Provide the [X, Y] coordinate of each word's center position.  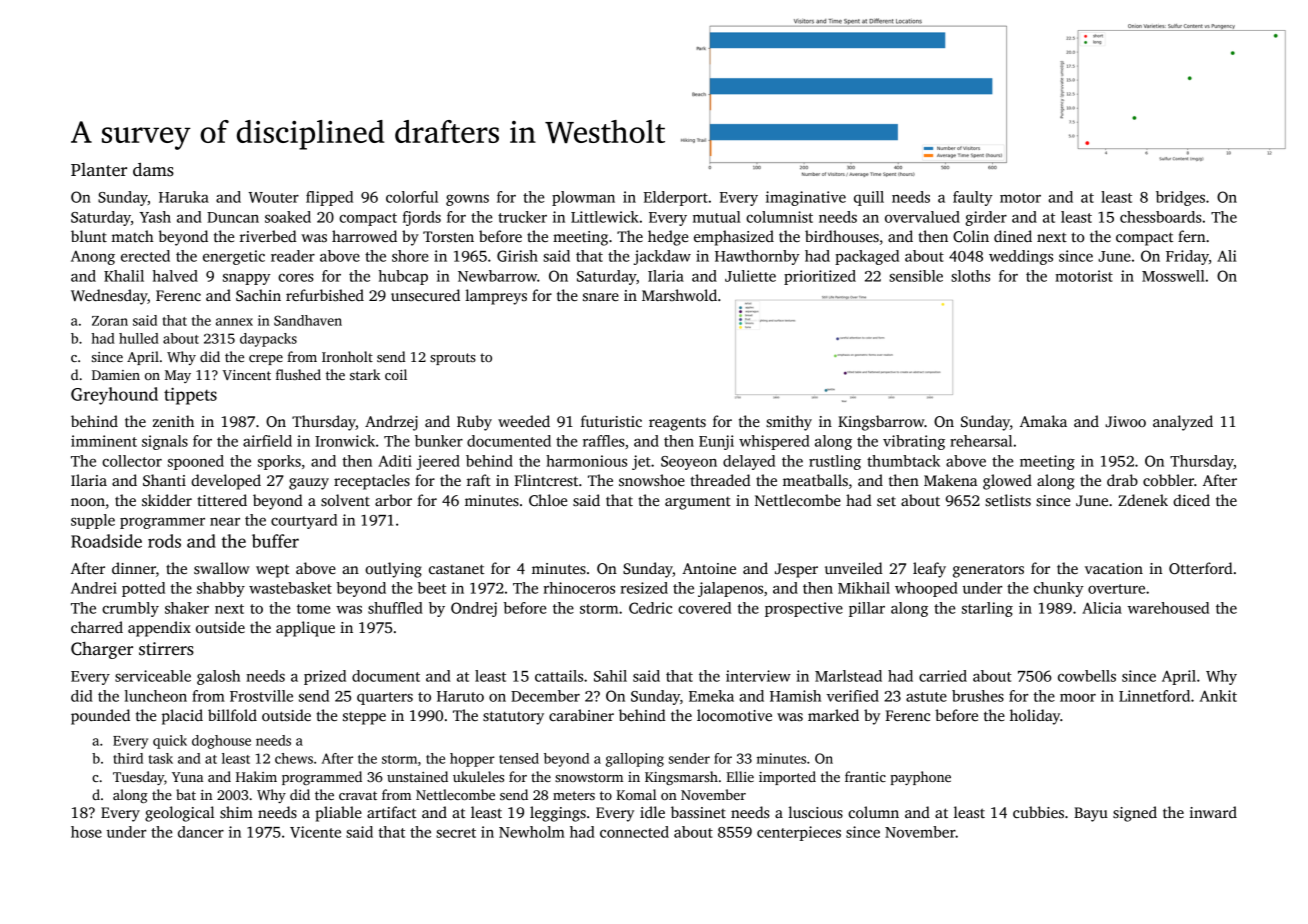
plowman [583, 198]
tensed [519, 758]
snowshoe [652, 480]
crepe [266, 360]
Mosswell [1173, 276]
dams [153, 170]
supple [93, 521]
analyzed [1183, 423]
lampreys [496, 297]
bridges [1180, 198]
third [128, 758]
